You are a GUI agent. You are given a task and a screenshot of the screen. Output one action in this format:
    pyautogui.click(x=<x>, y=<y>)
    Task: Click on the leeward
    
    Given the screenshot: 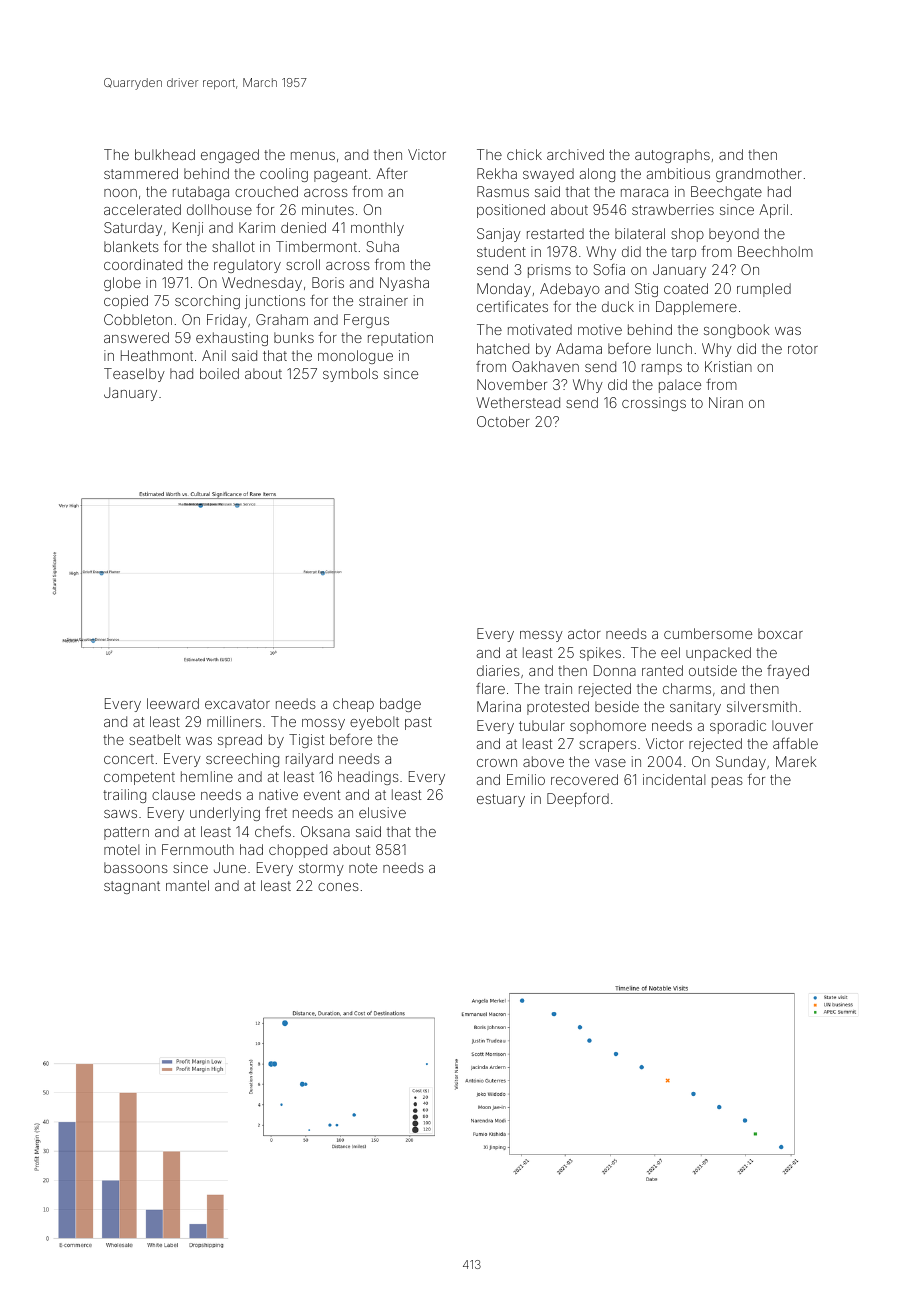 What is the action you would take?
    pyautogui.click(x=173, y=703)
